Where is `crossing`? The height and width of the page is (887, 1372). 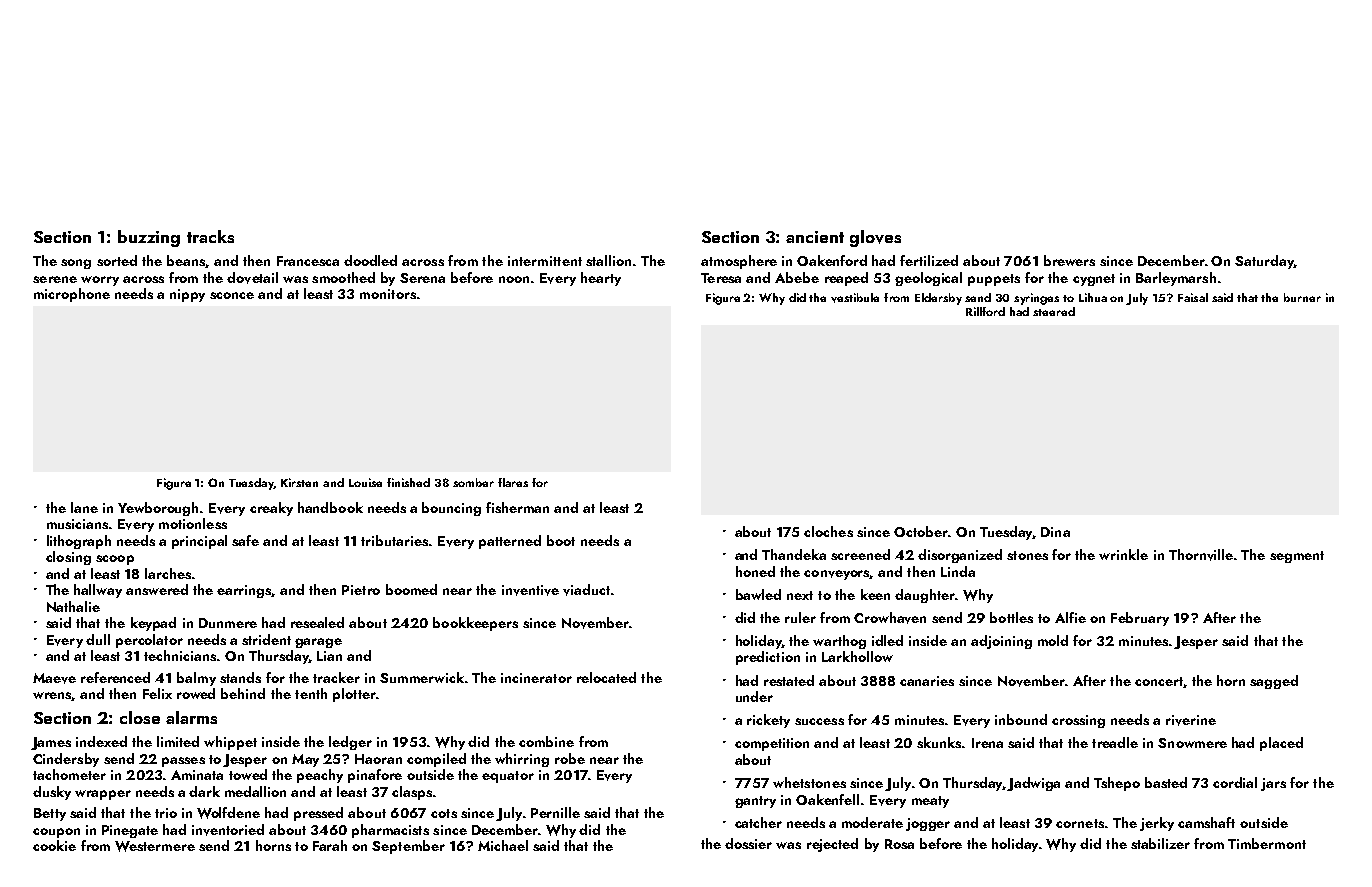
crossing is located at coordinates (1078, 721).
